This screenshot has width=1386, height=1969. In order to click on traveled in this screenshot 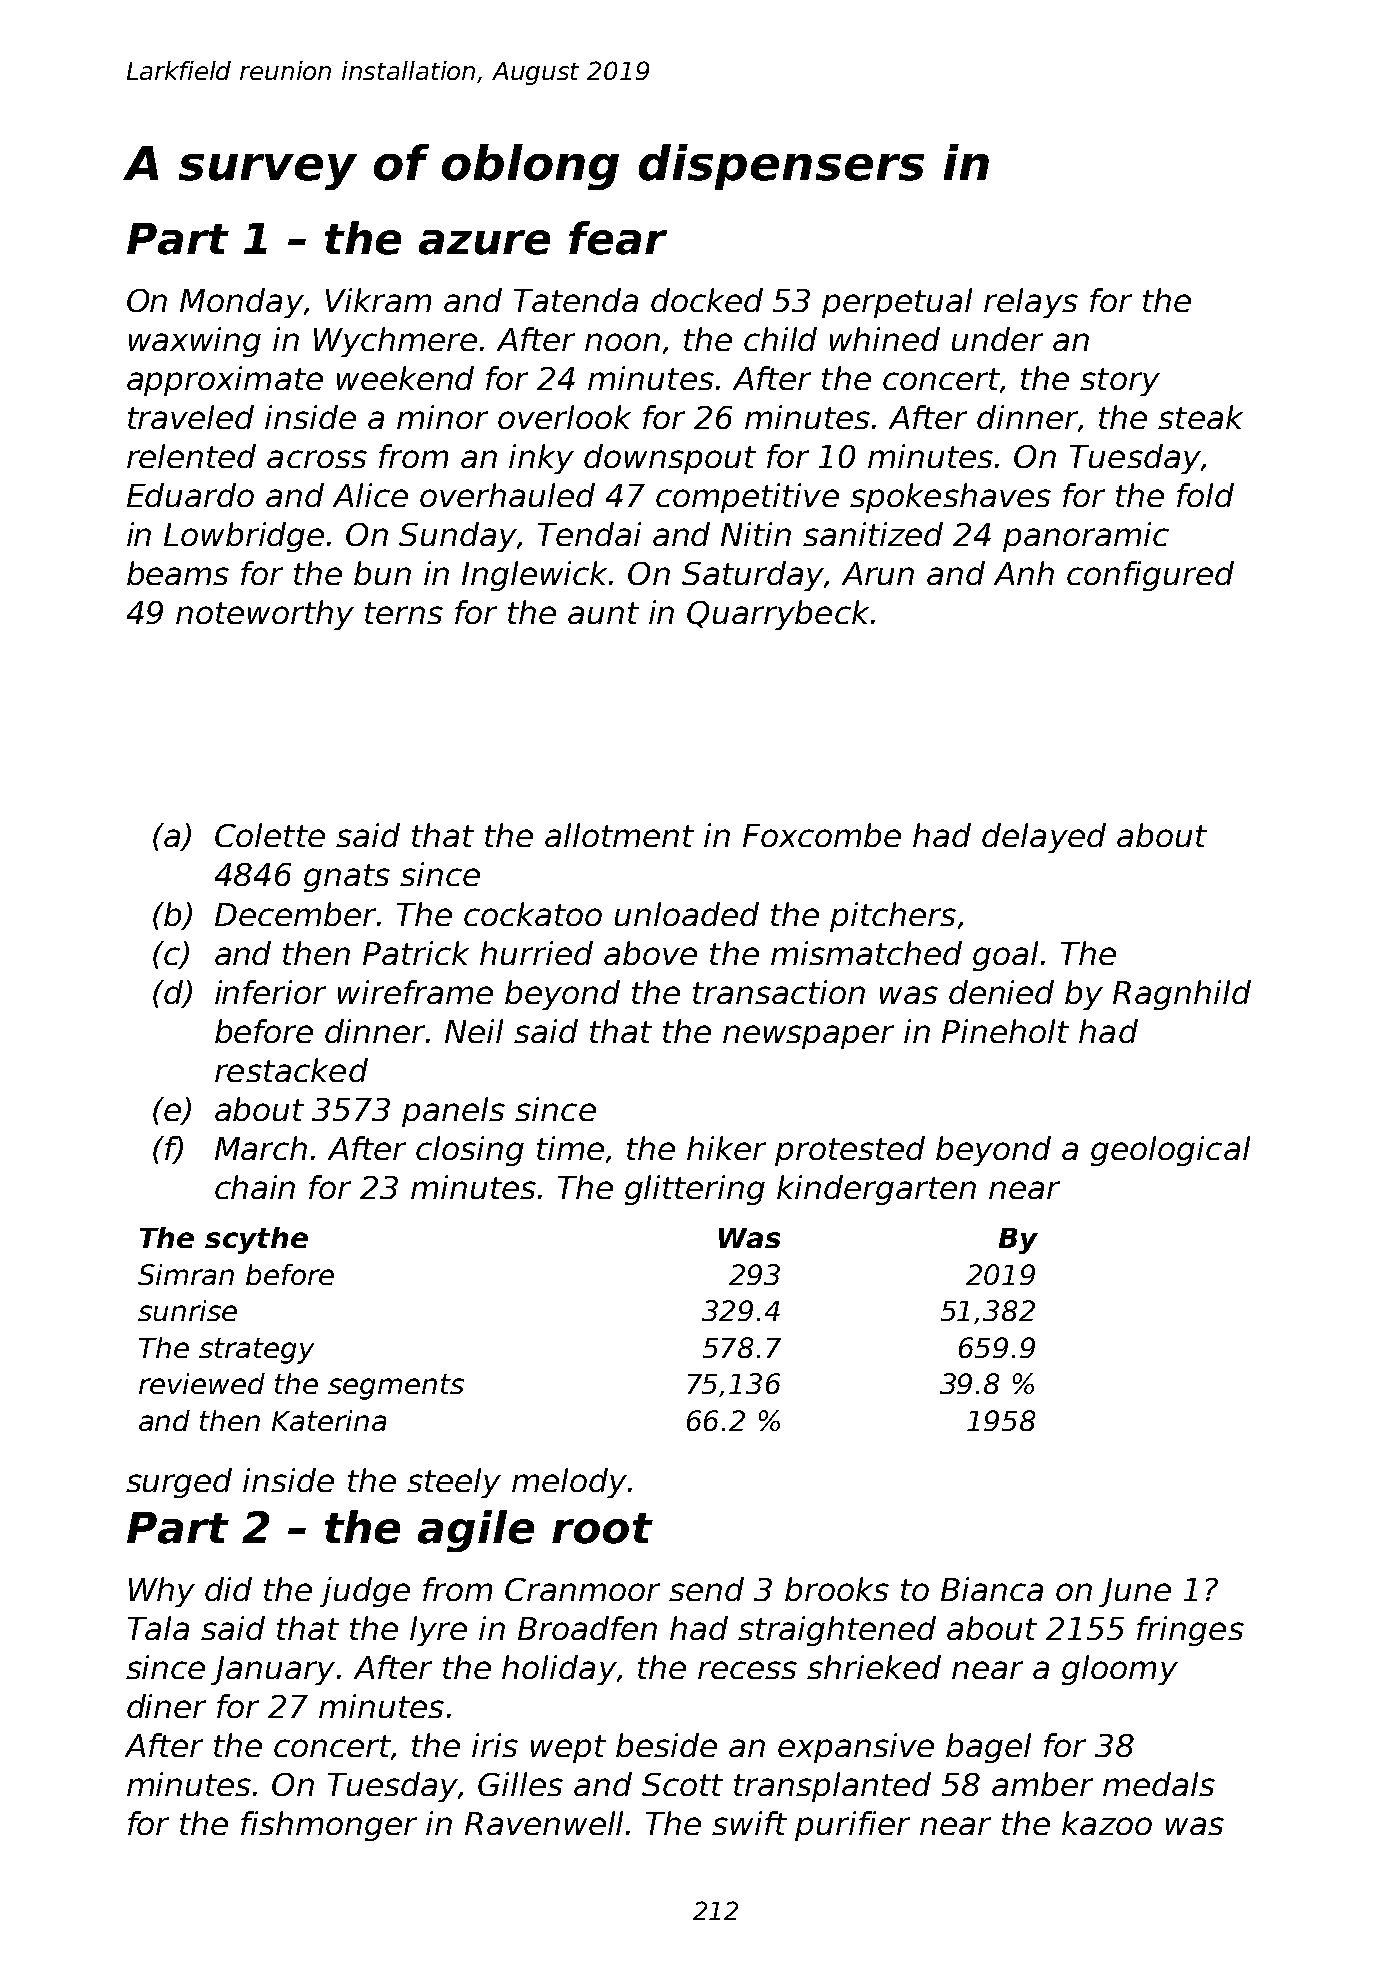, I will do `click(191, 417)`.
